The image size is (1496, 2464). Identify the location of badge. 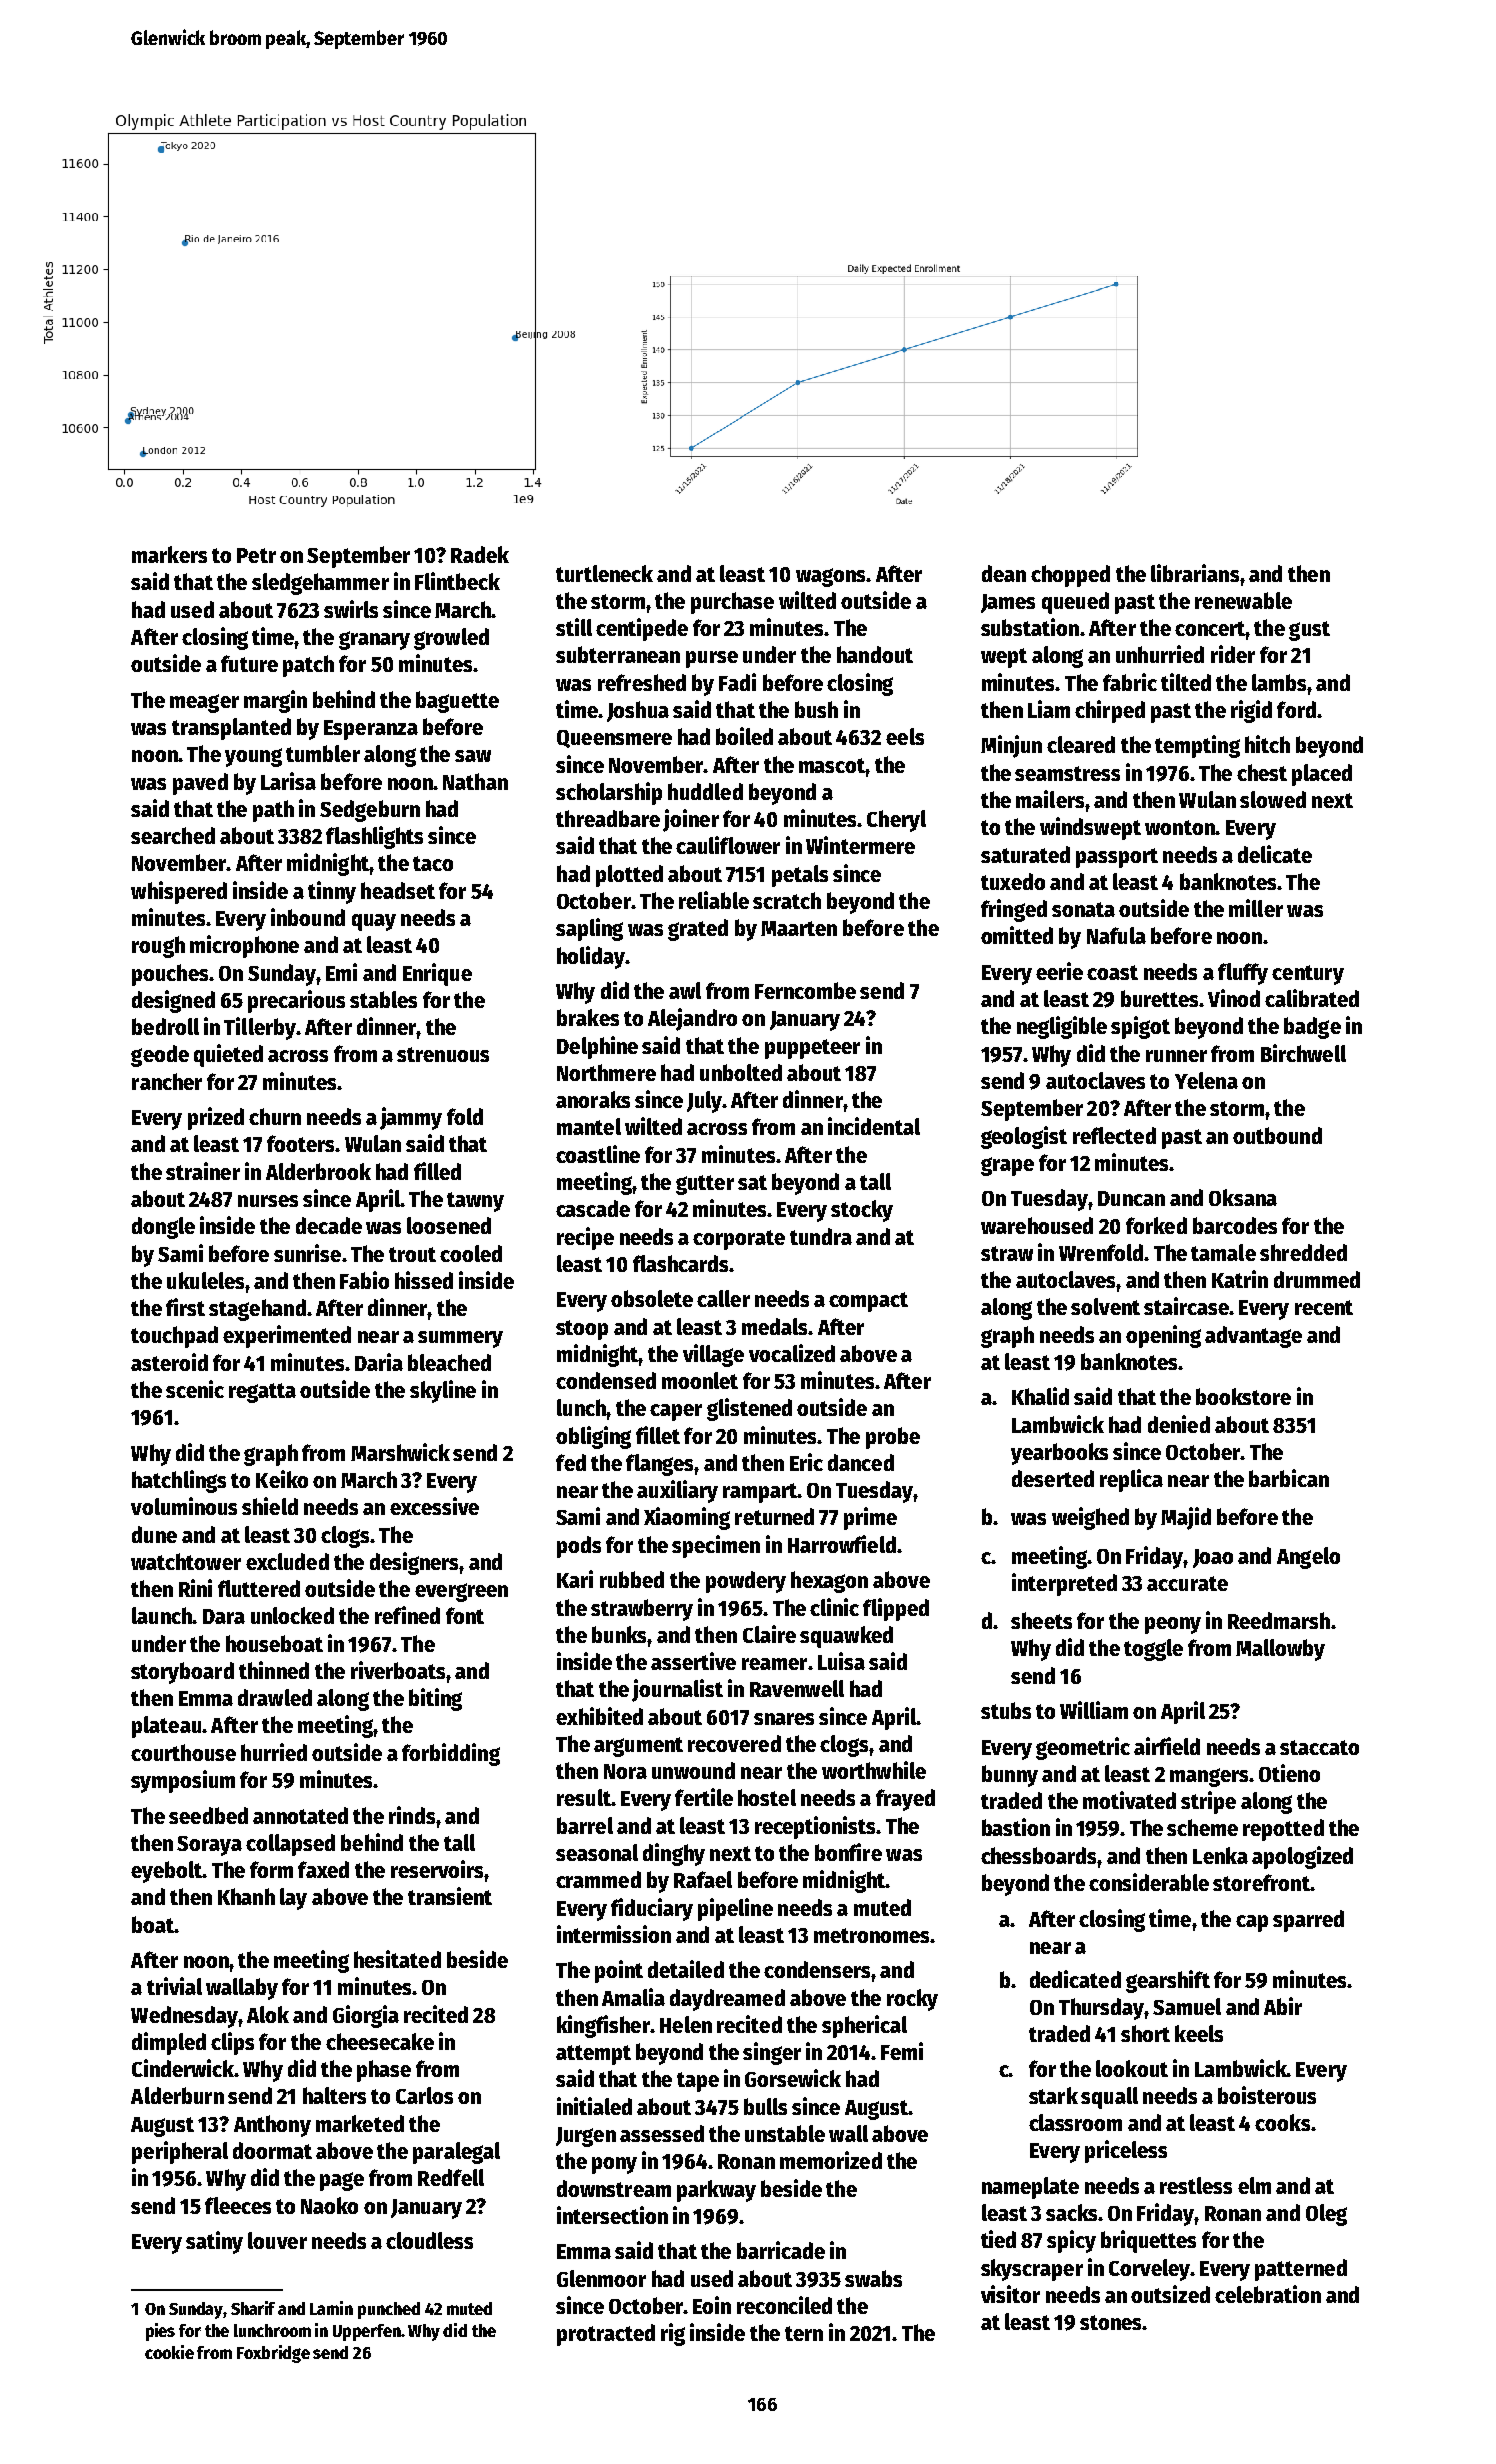
(1312, 1028).
